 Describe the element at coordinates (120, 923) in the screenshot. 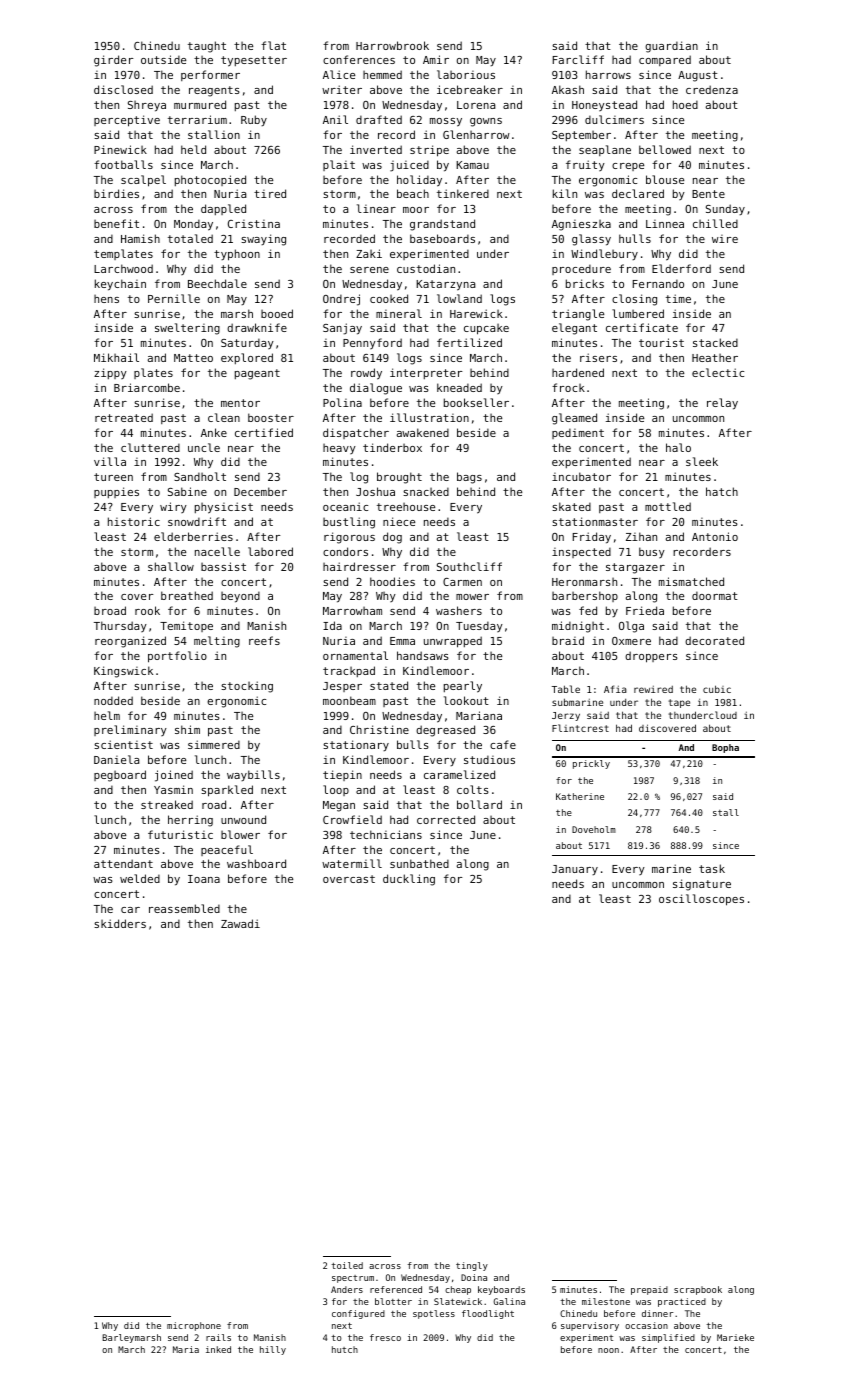

I see `skidders` at that location.
